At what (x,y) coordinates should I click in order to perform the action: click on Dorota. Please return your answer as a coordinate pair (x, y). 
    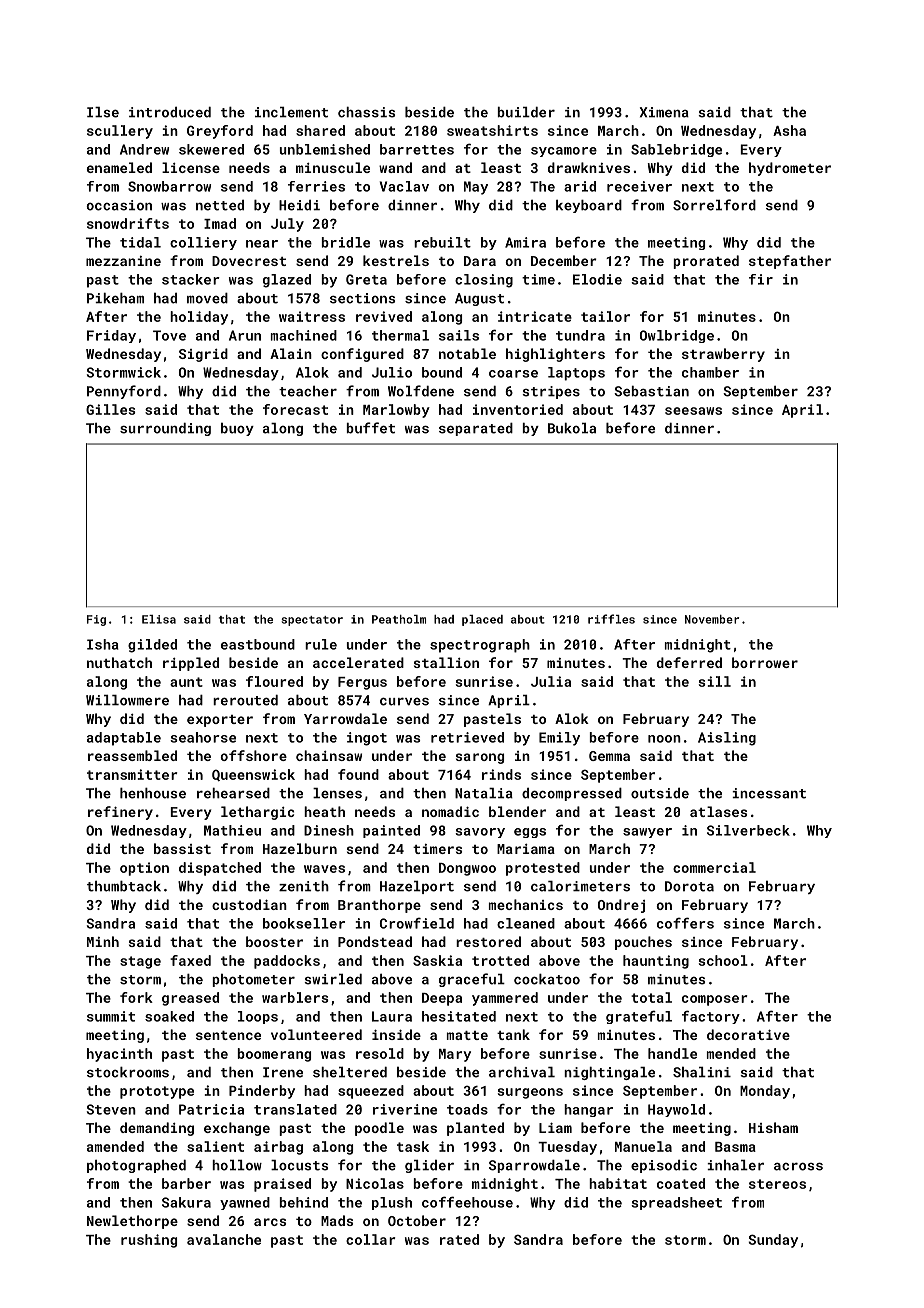
    Looking at the image, I should click on (689, 886).
